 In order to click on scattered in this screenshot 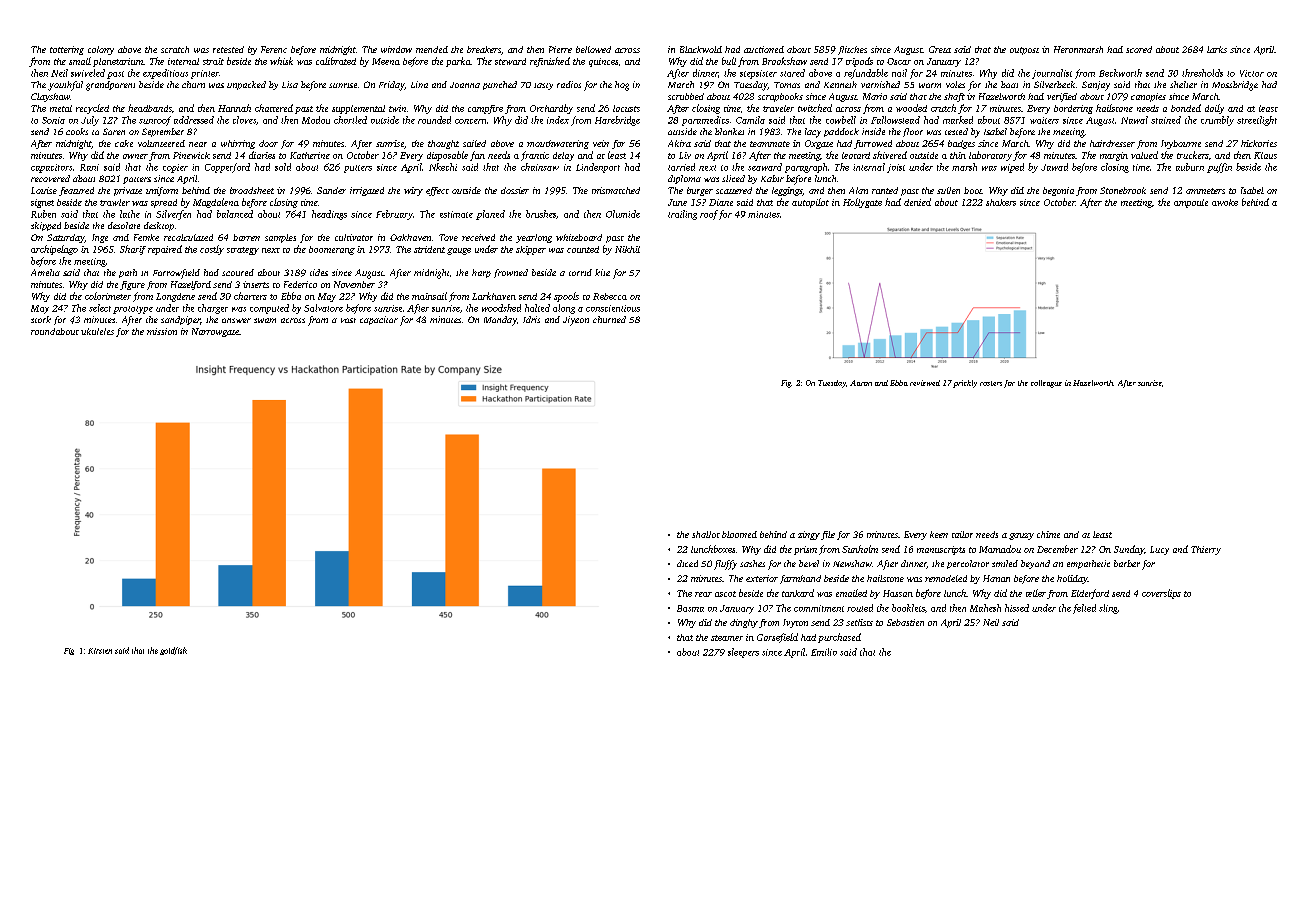, I will do `click(734, 190)`.
